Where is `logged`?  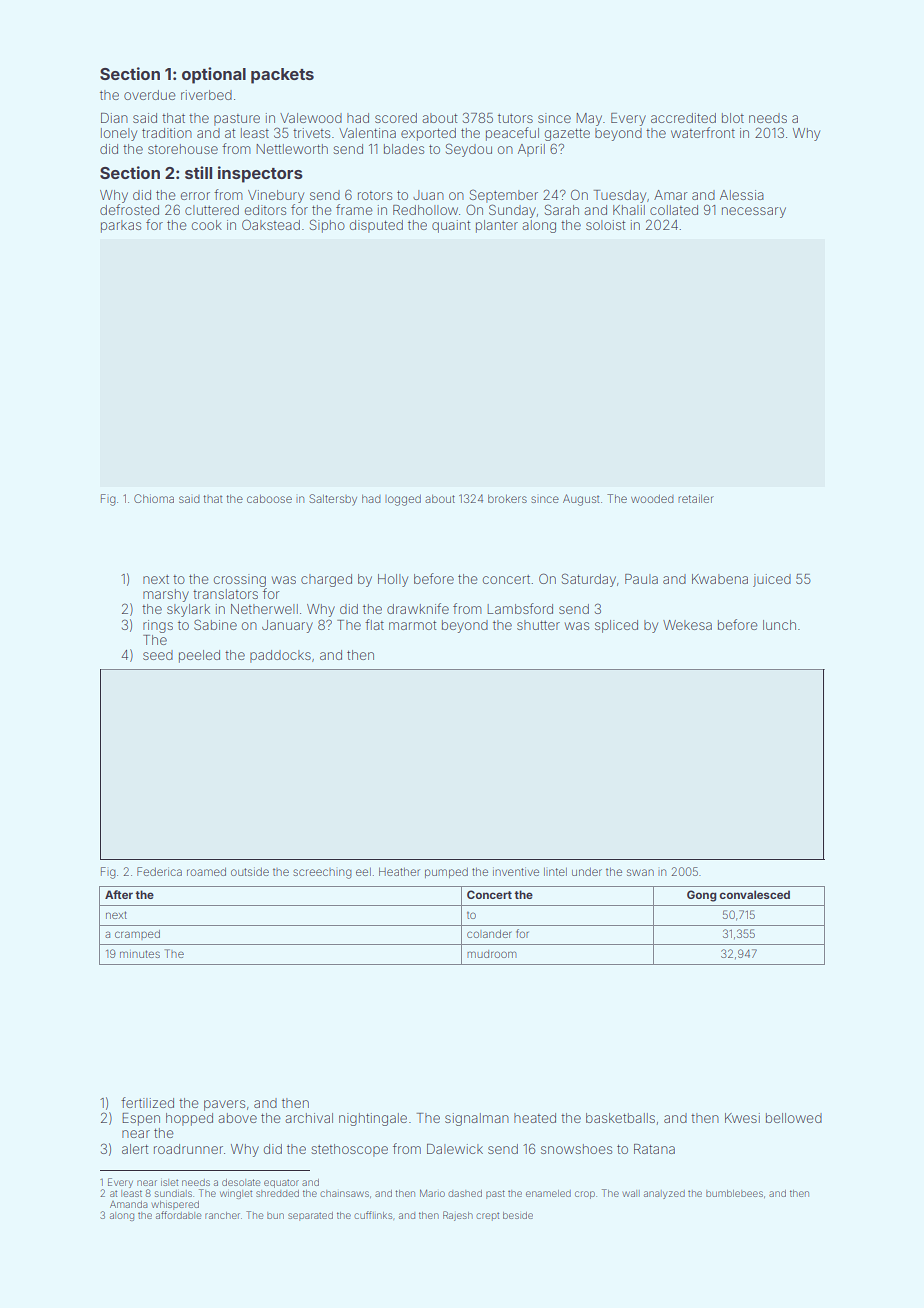
logged is located at coordinates (403, 500).
